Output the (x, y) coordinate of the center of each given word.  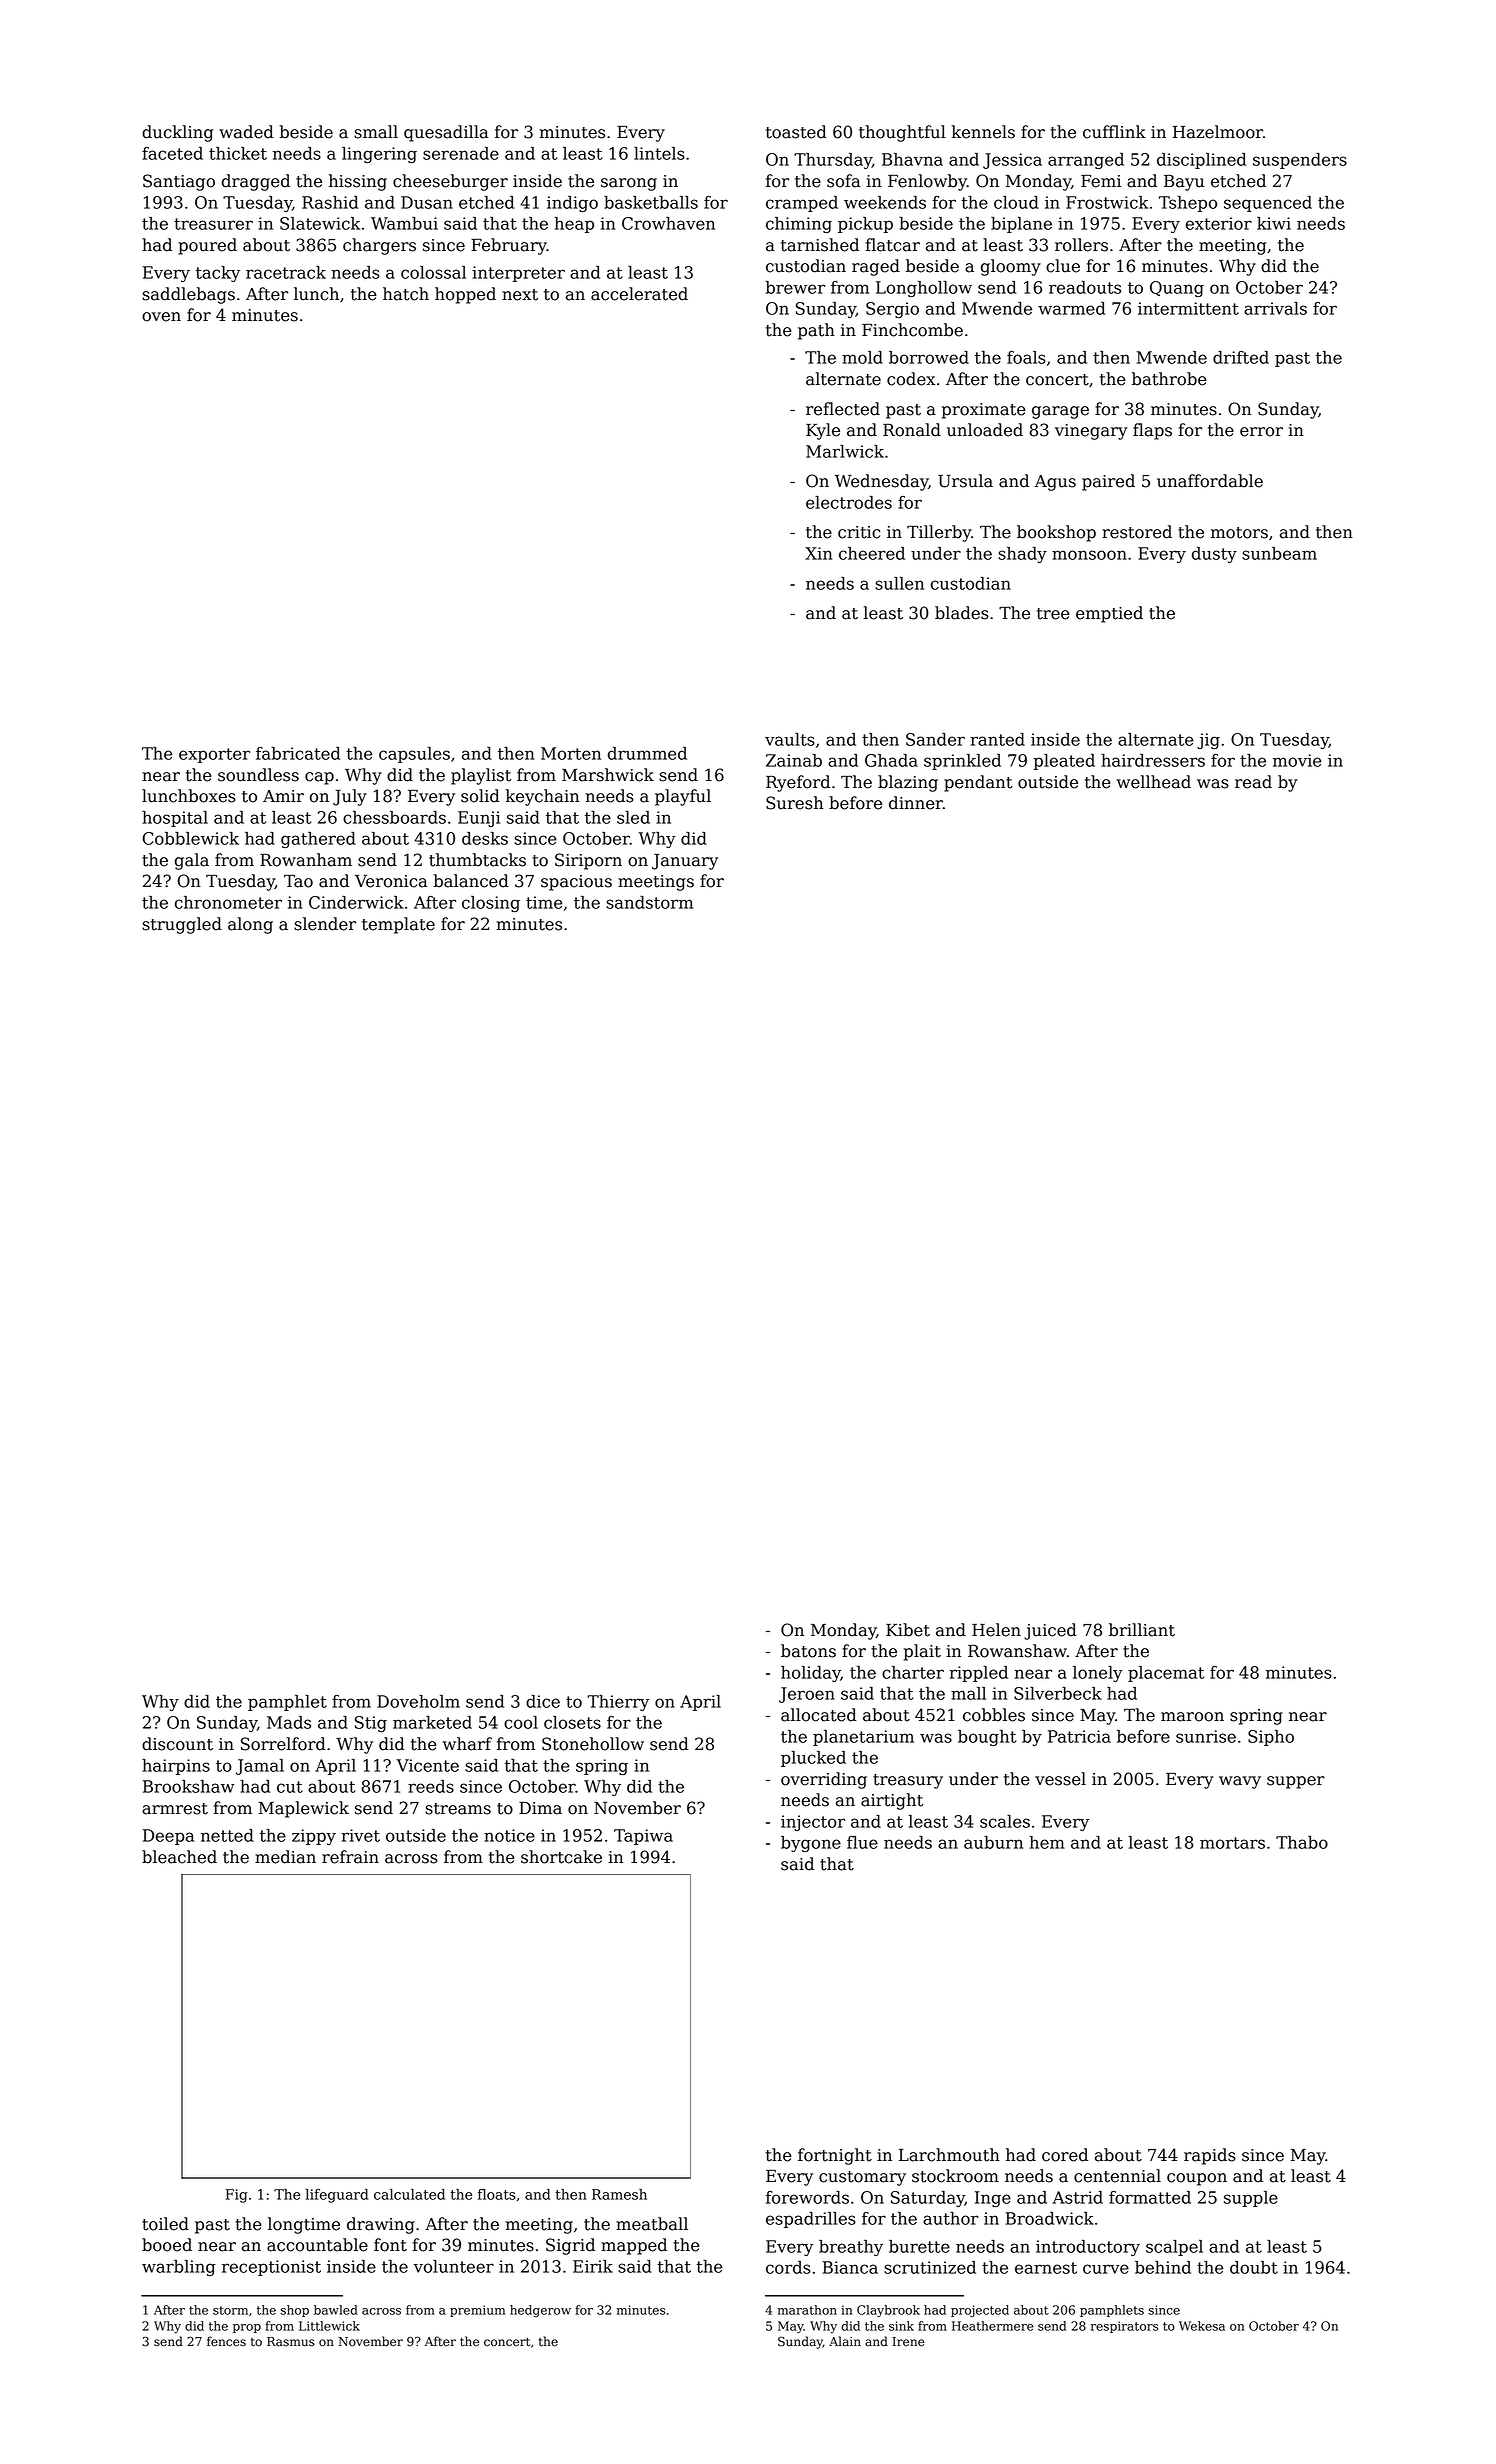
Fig (236, 2196)
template (398, 925)
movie (1297, 760)
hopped (465, 295)
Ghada (891, 760)
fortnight (835, 2156)
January (685, 862)
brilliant (1142, 1630)
